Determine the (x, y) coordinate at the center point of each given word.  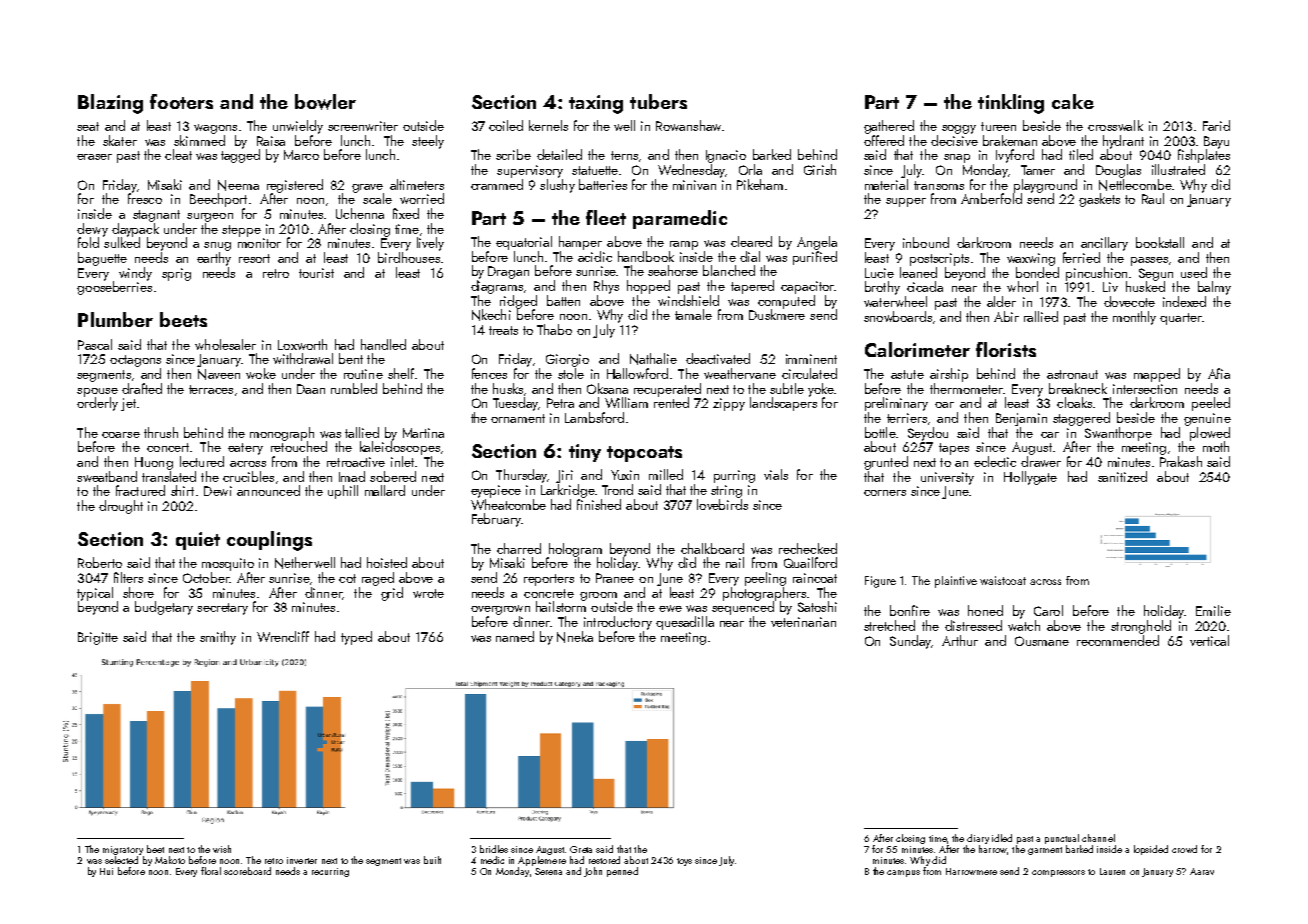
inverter (302, 860)
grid (392, 594)
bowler (325, 102)
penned (622, 872)
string (726, 491)
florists (1006, 349)
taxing (596, 104)
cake (1073, 101)
